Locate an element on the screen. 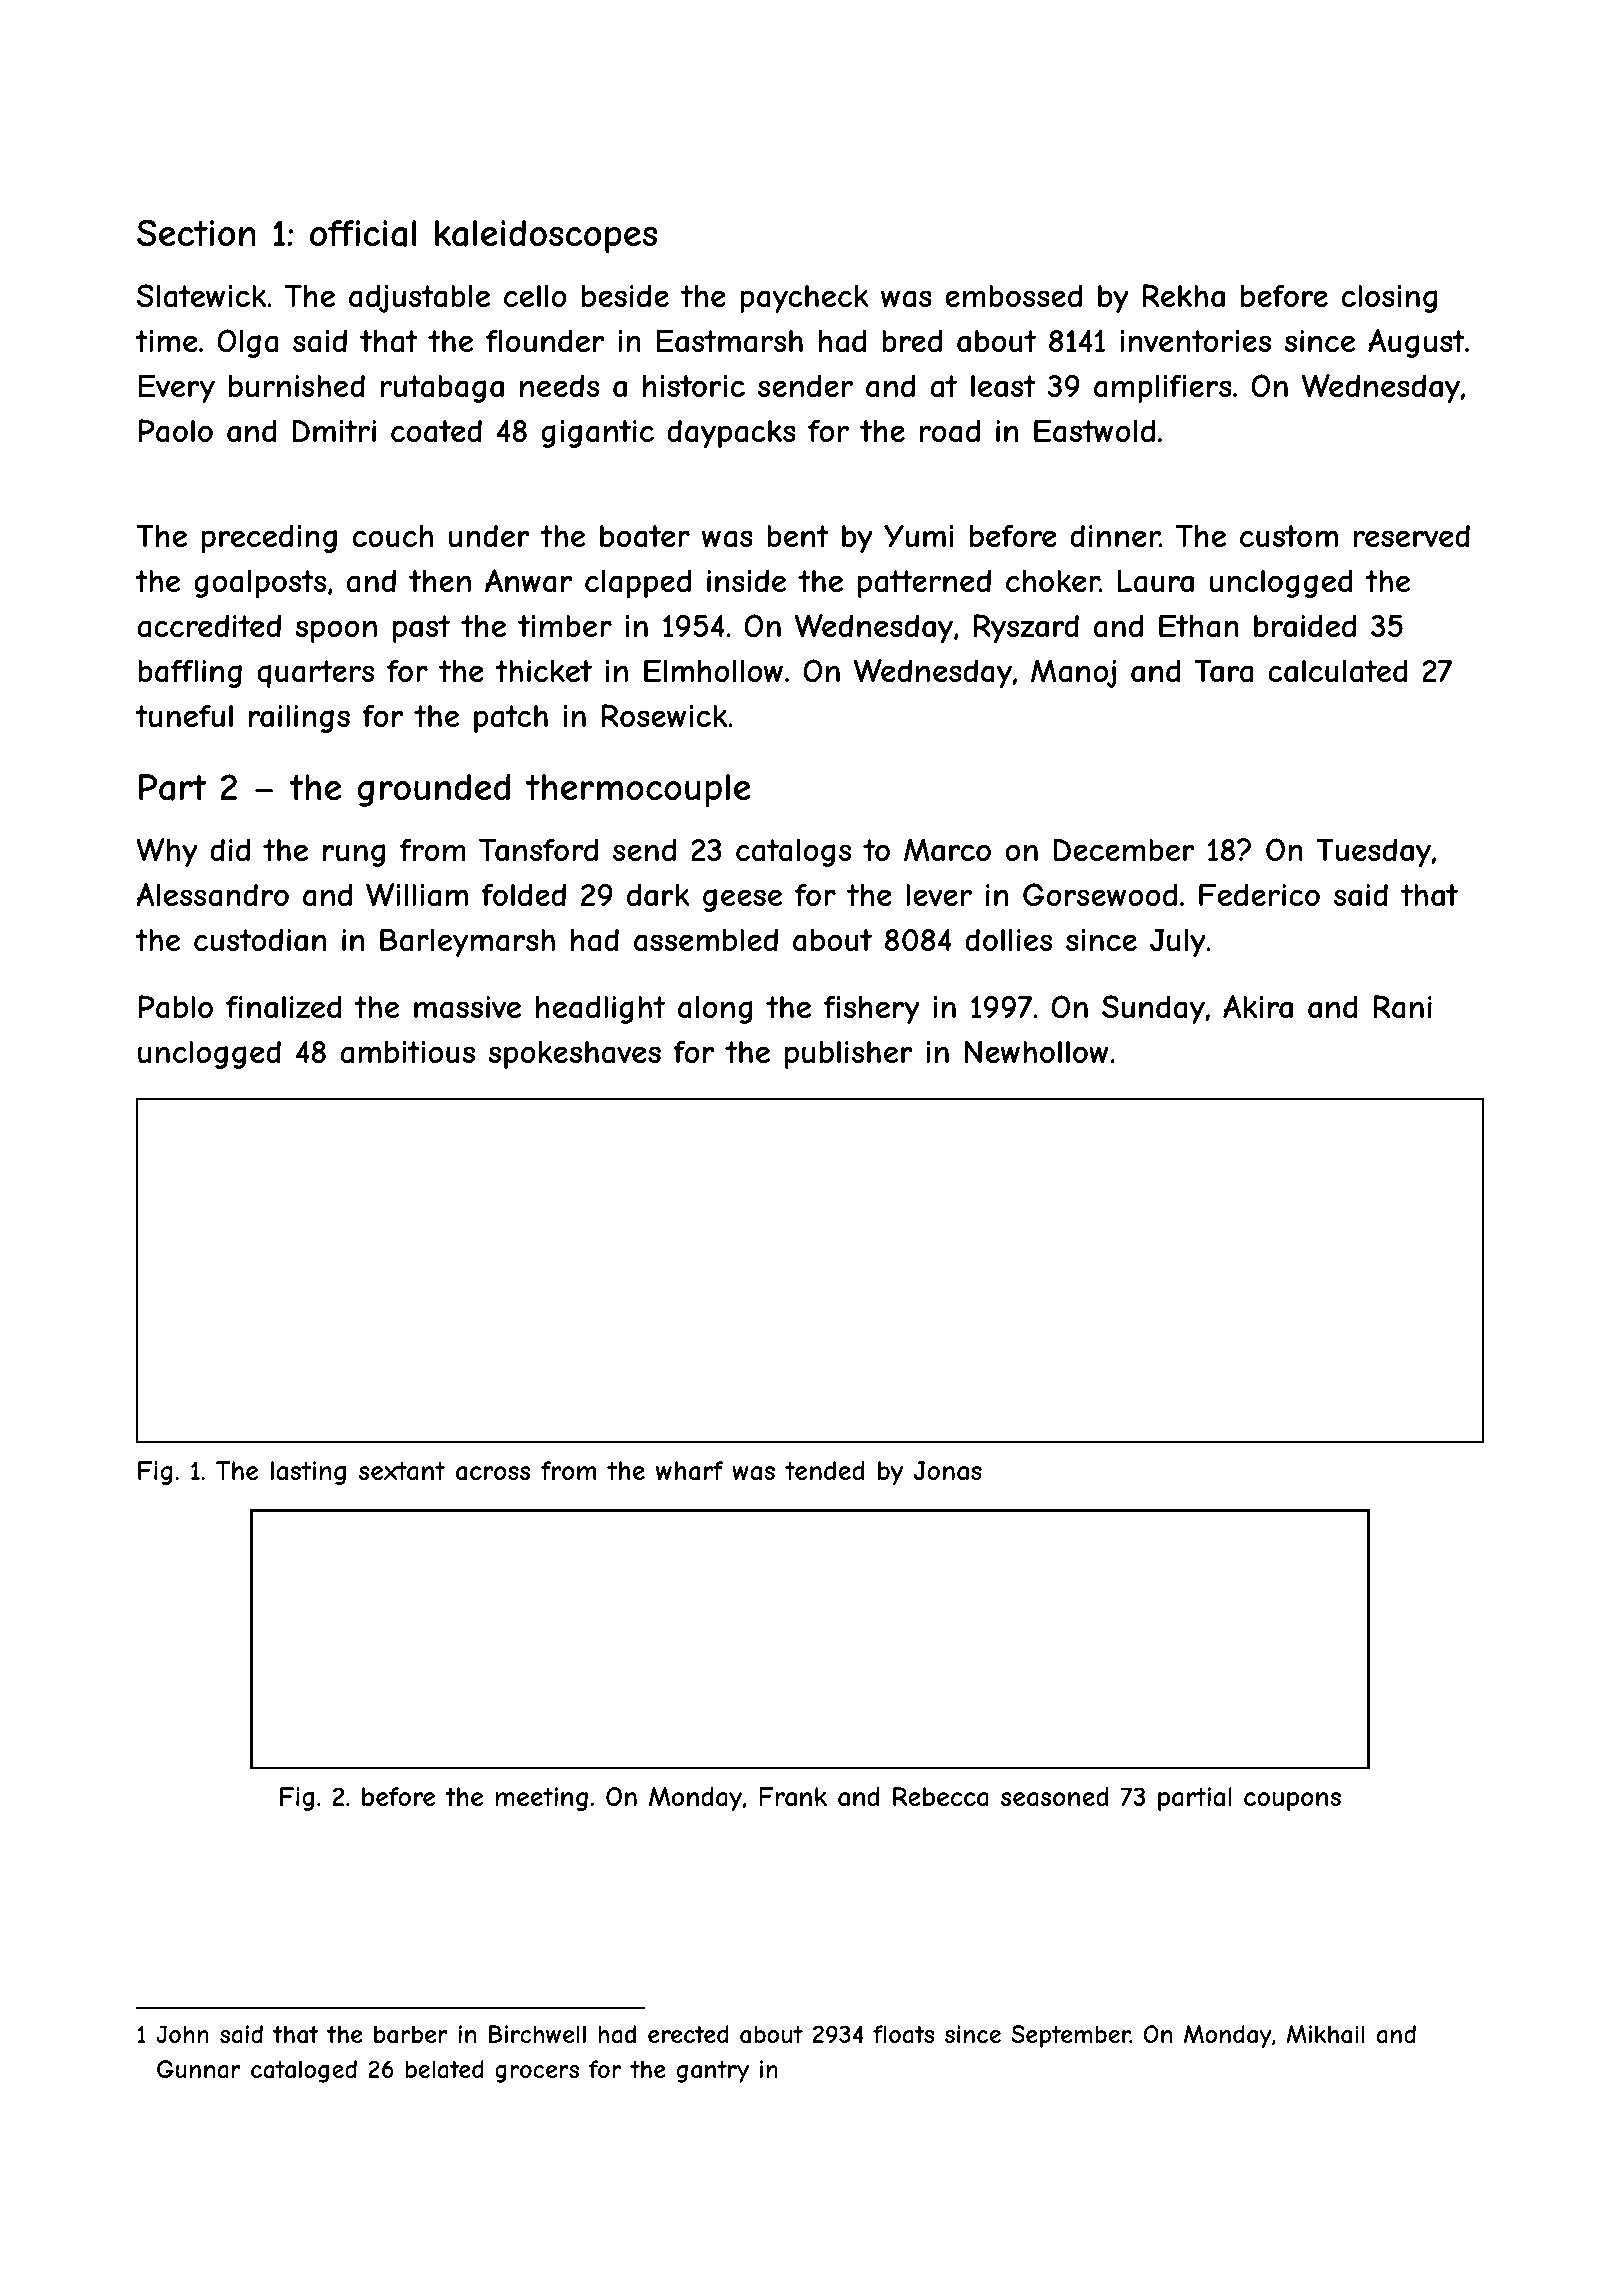 The width and height of the screenshot is (1620, 2292). patterned is located at coordinates (924, 583).
